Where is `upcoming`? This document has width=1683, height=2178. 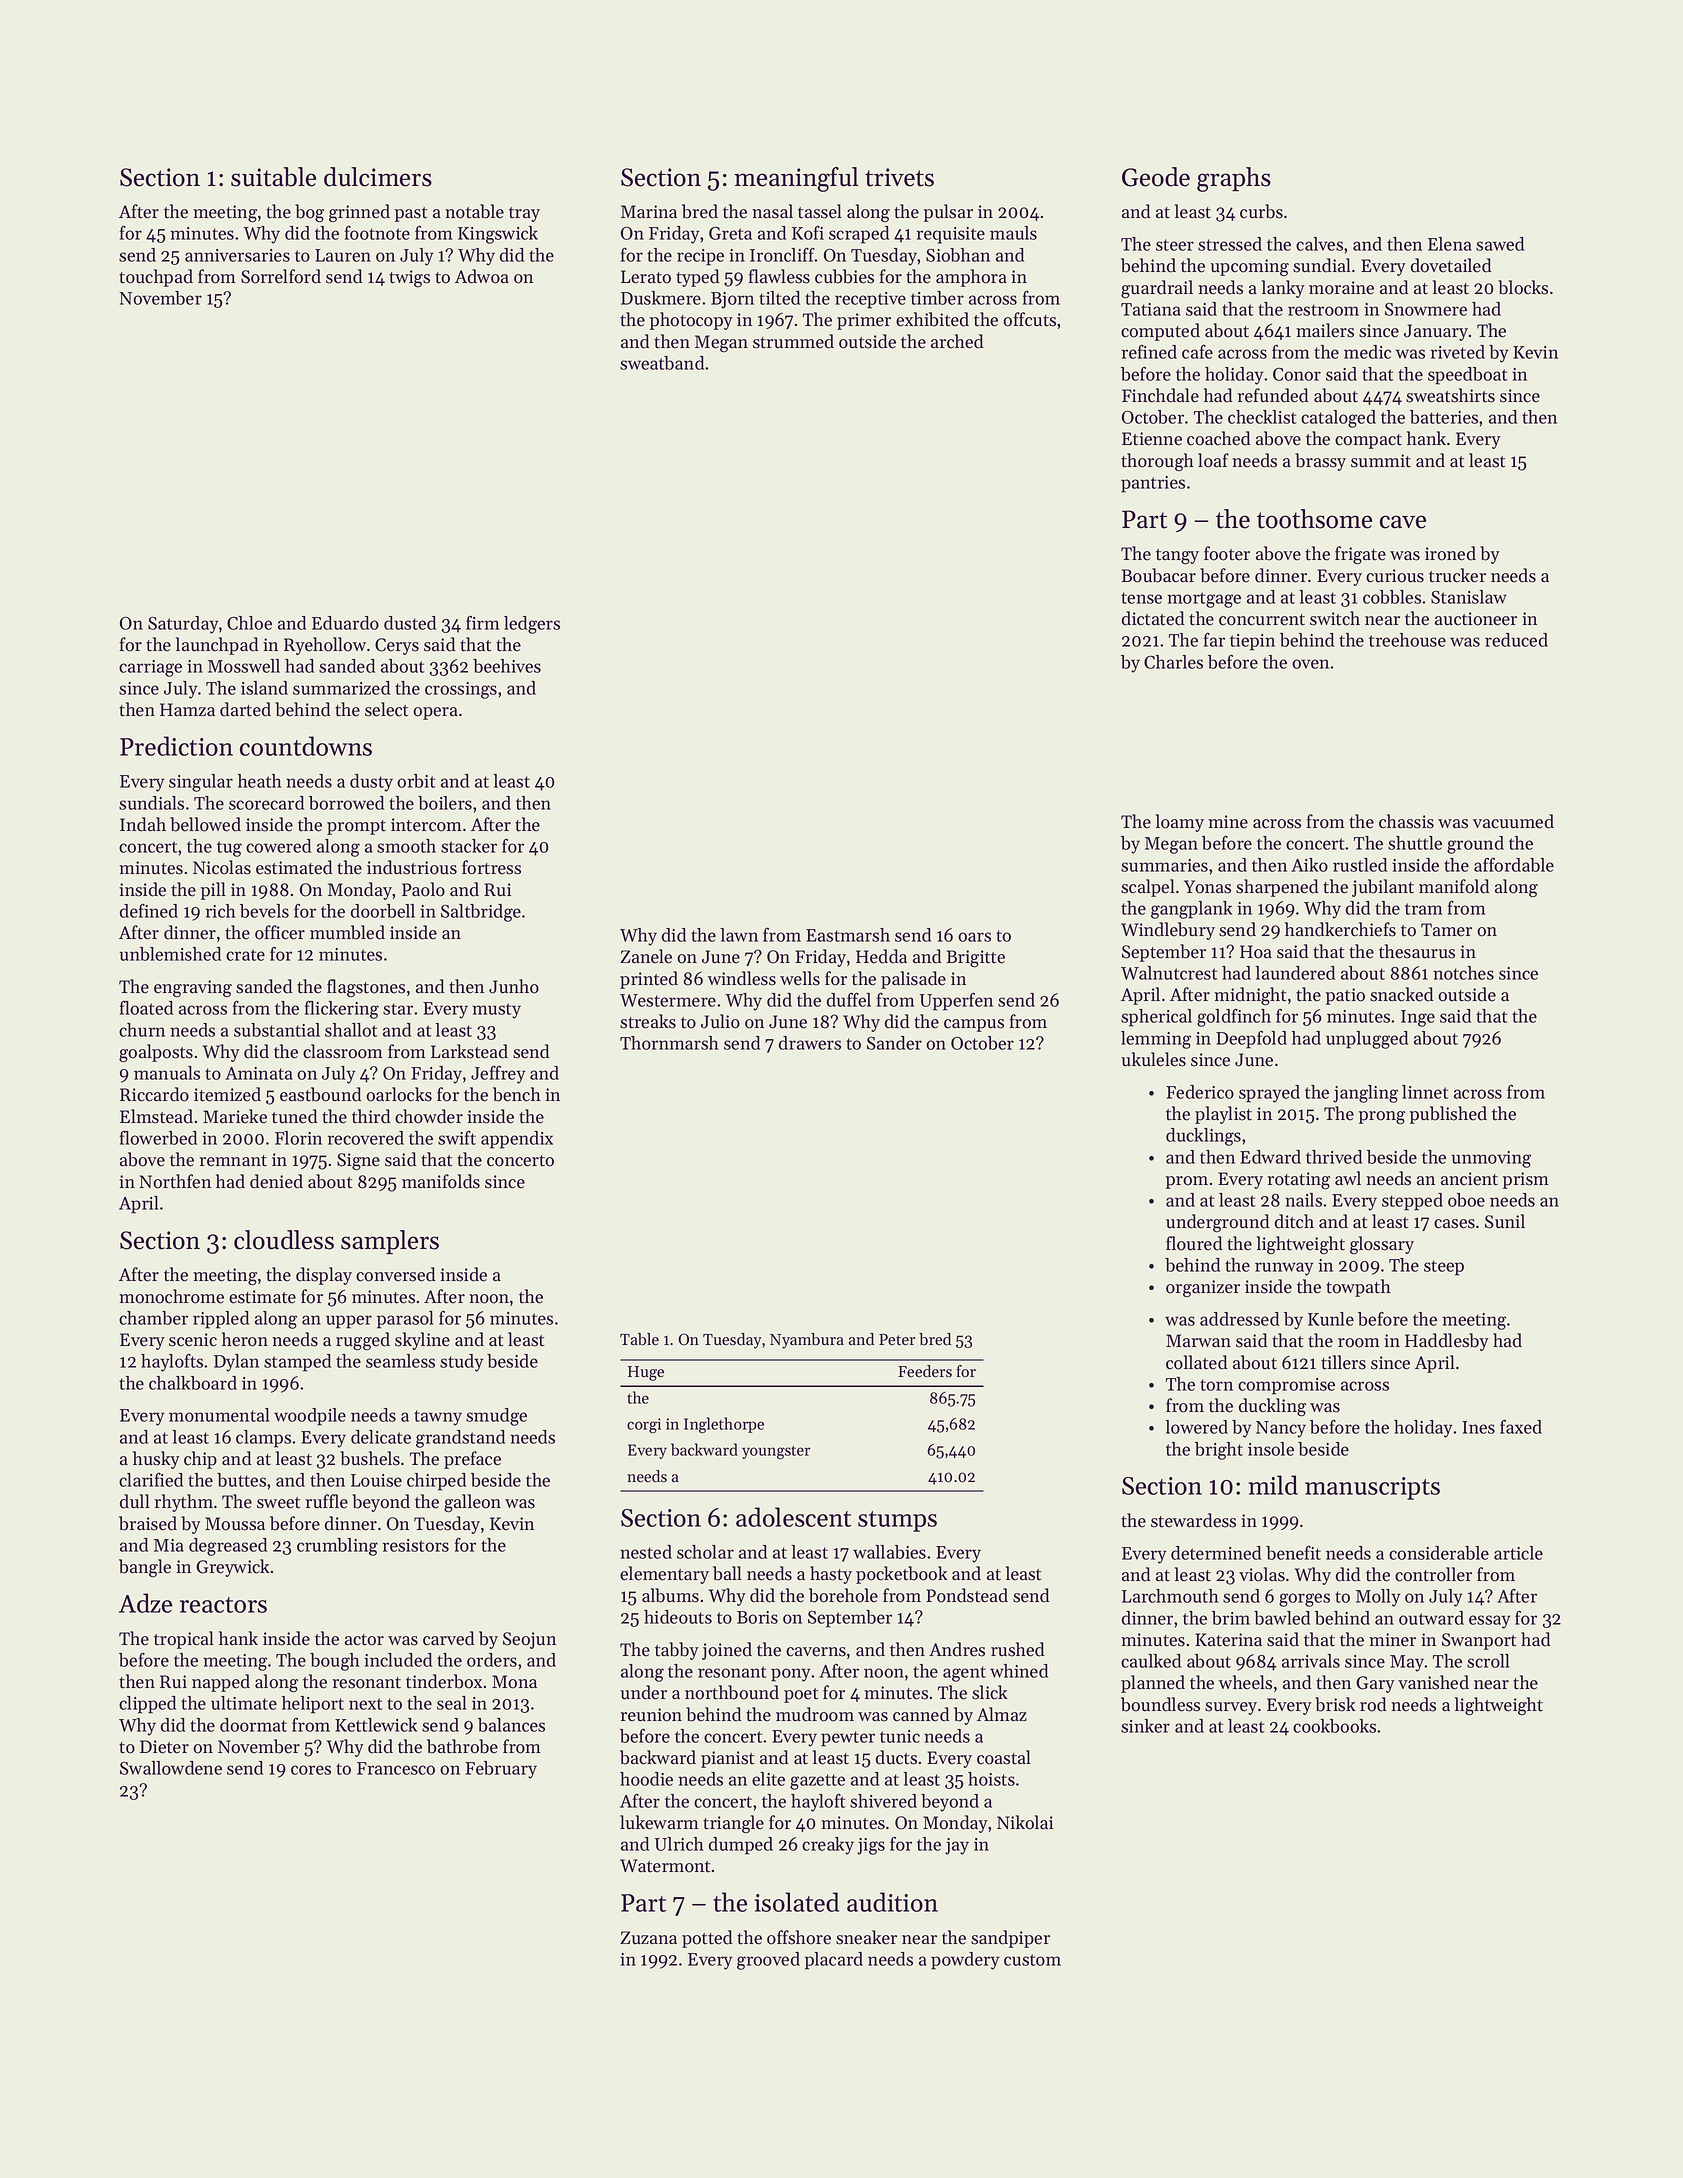
upcoming is located at coordinates (1249, 268).
